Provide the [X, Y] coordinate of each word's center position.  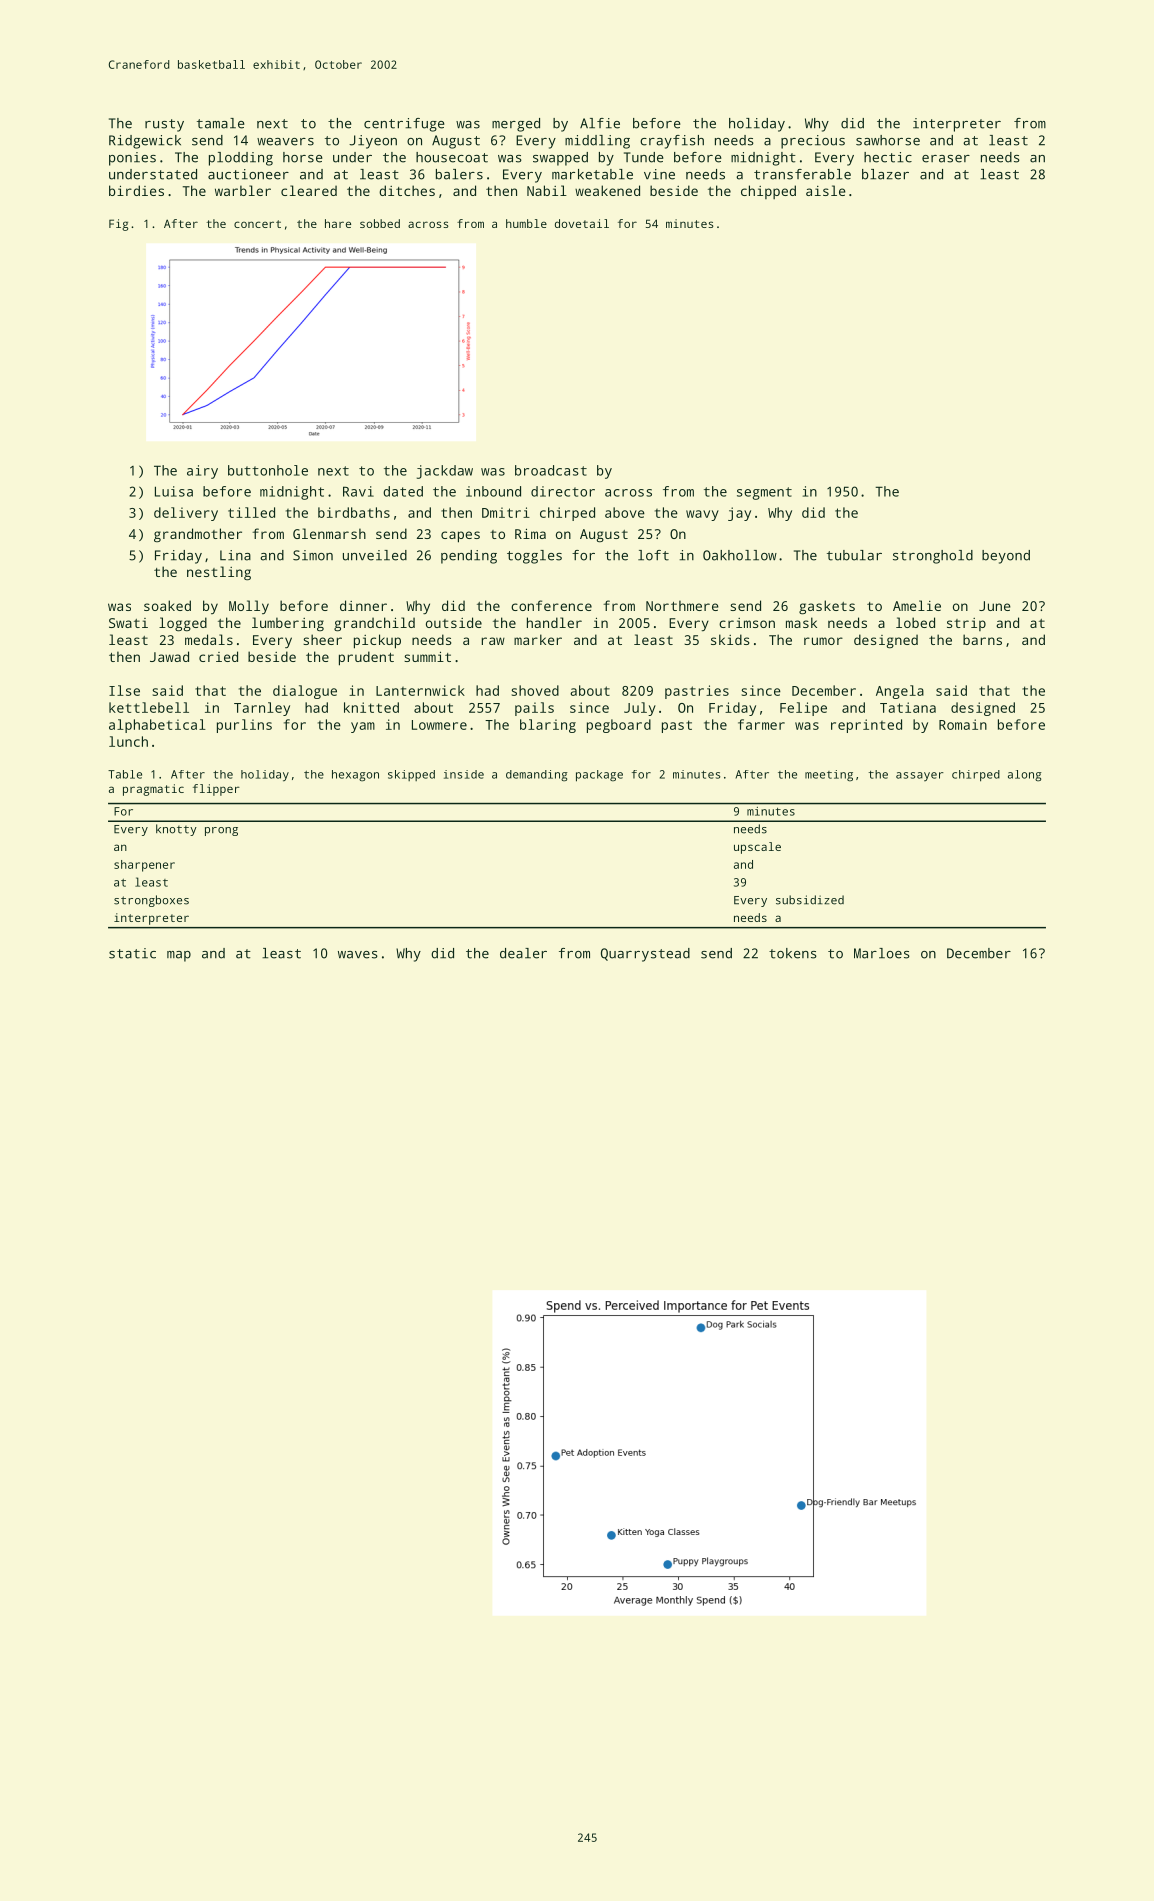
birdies [136, 190]
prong [221, 831]
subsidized [810, 900]
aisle [826, 190]
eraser [946, 159]
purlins [244, 726]
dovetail [582, 223]
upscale [757, 848]
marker [538, 639]
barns [982, 639]
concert [257, 224]
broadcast [551, 470]
